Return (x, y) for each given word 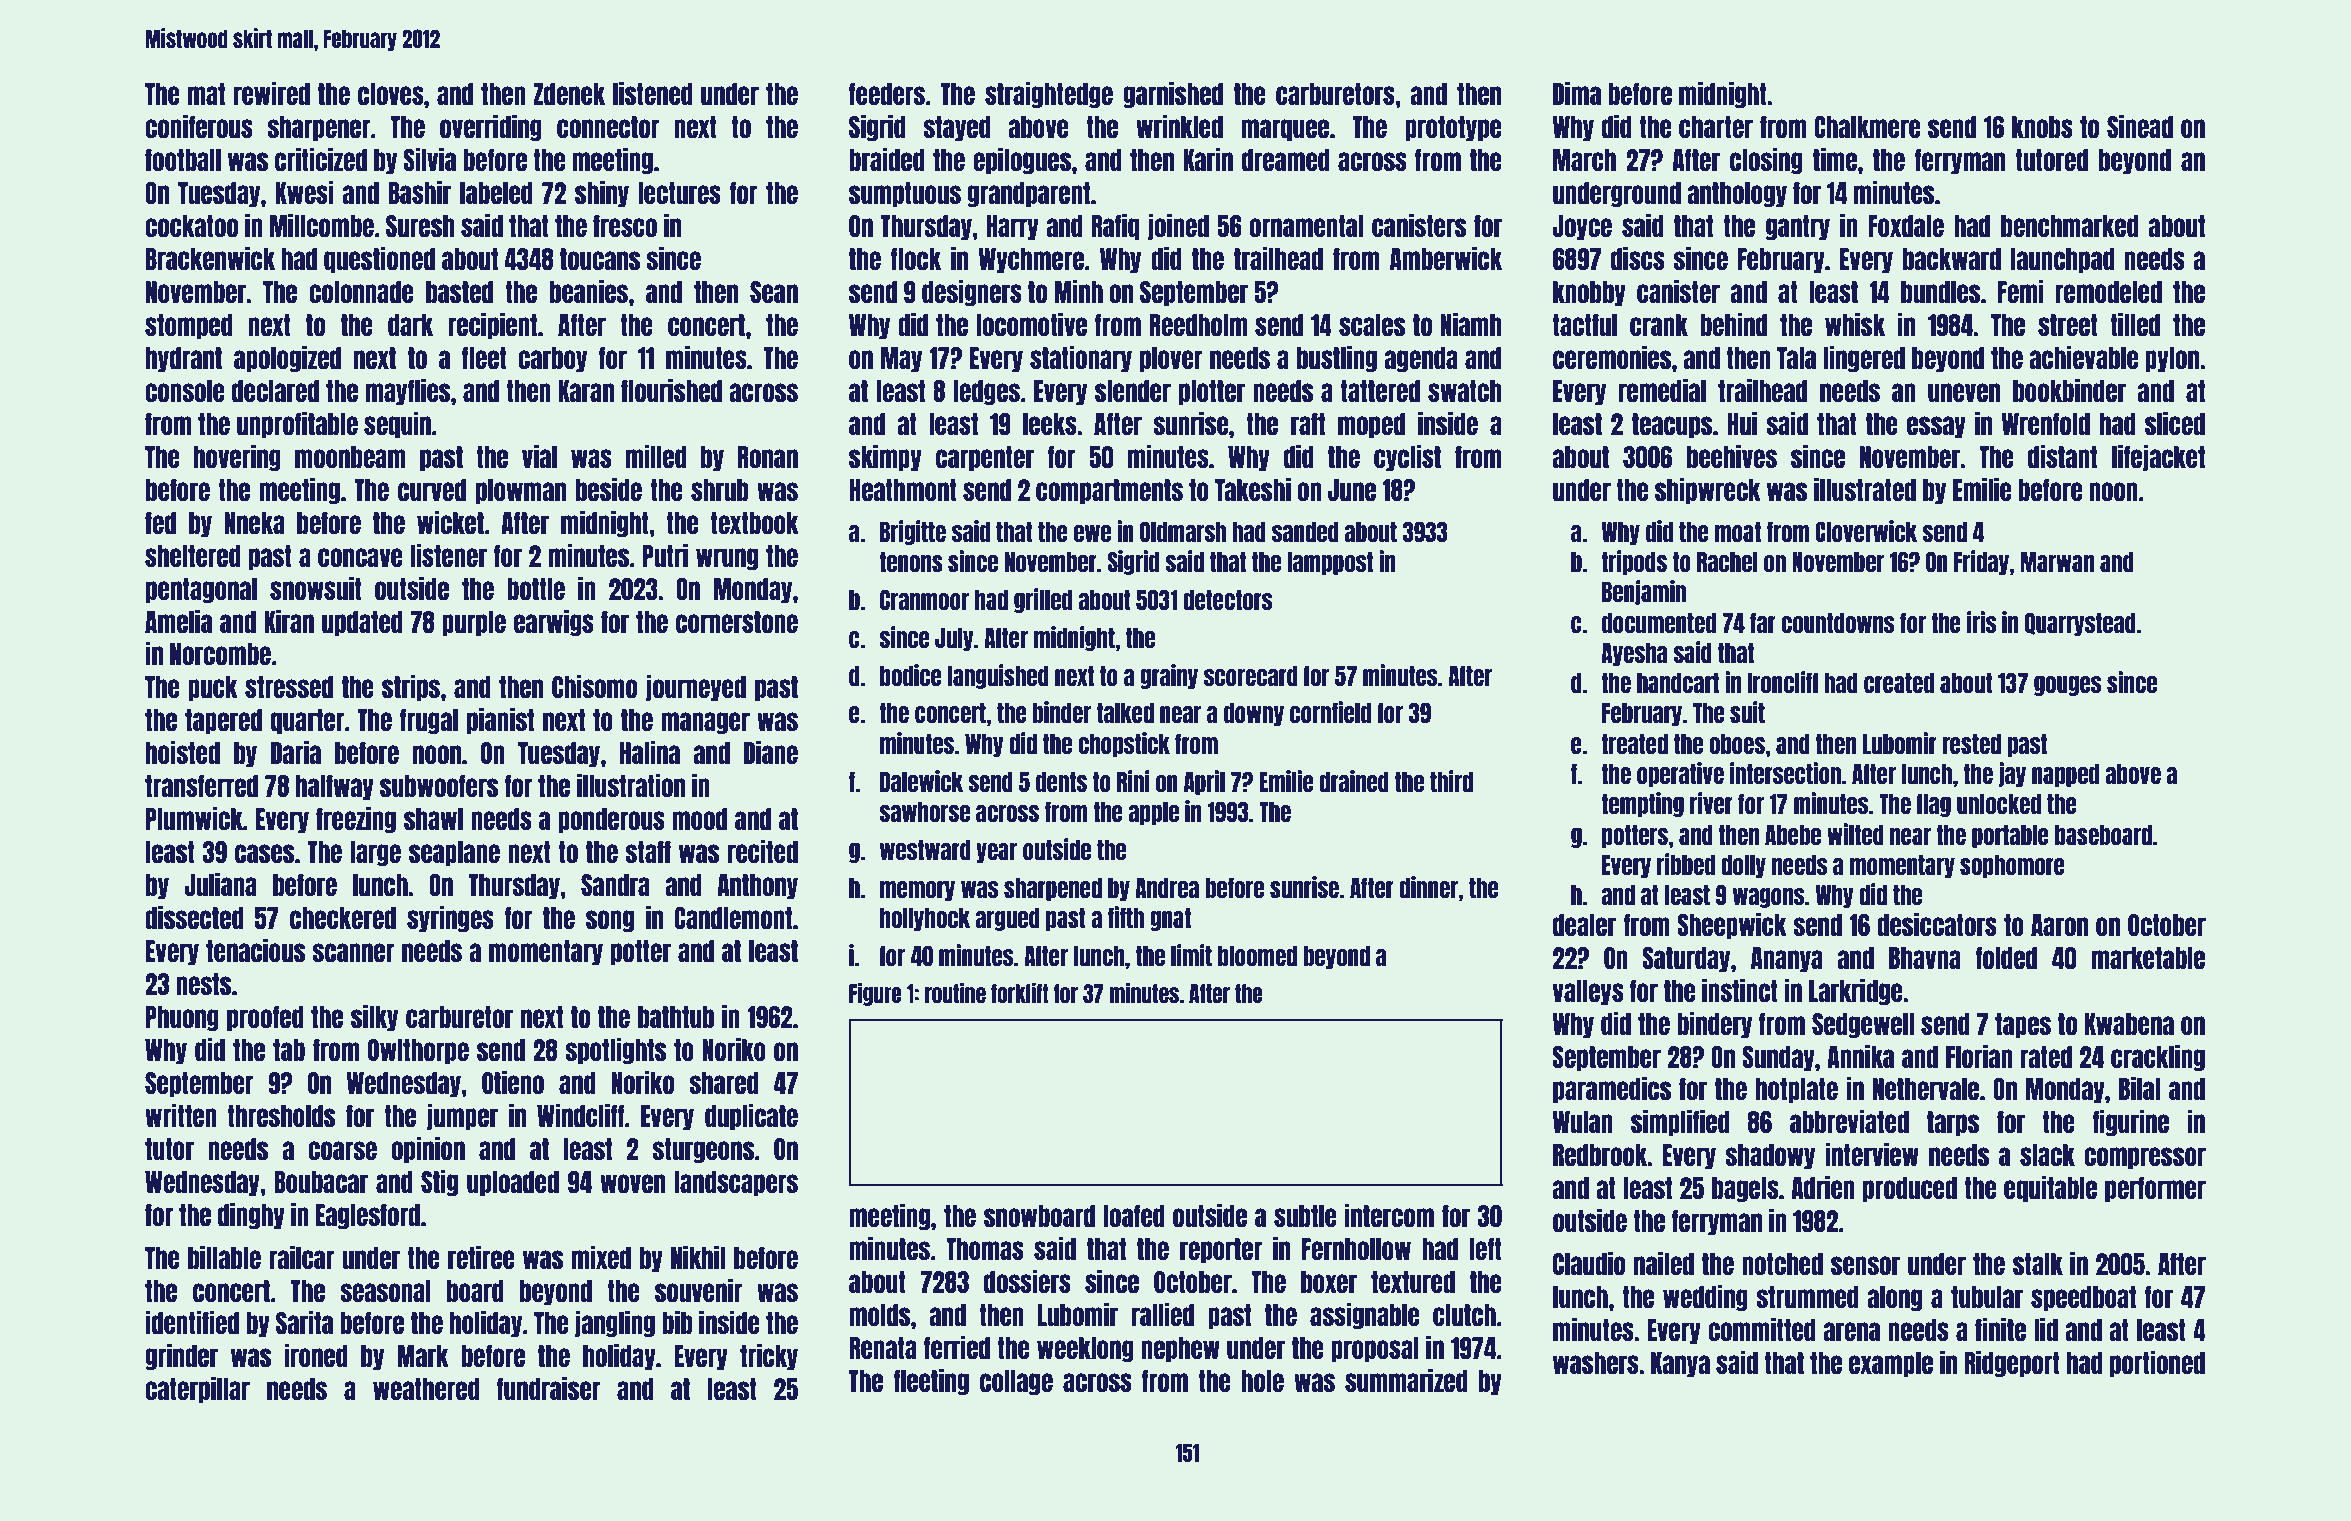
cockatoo (191, 226)
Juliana (220, 884)
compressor (2145, 1158)
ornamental (1306, 226)
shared (724, 1083)
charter (1716, 127)
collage (1016, 1382)
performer (2155, 1189)
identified (192, 1322)
